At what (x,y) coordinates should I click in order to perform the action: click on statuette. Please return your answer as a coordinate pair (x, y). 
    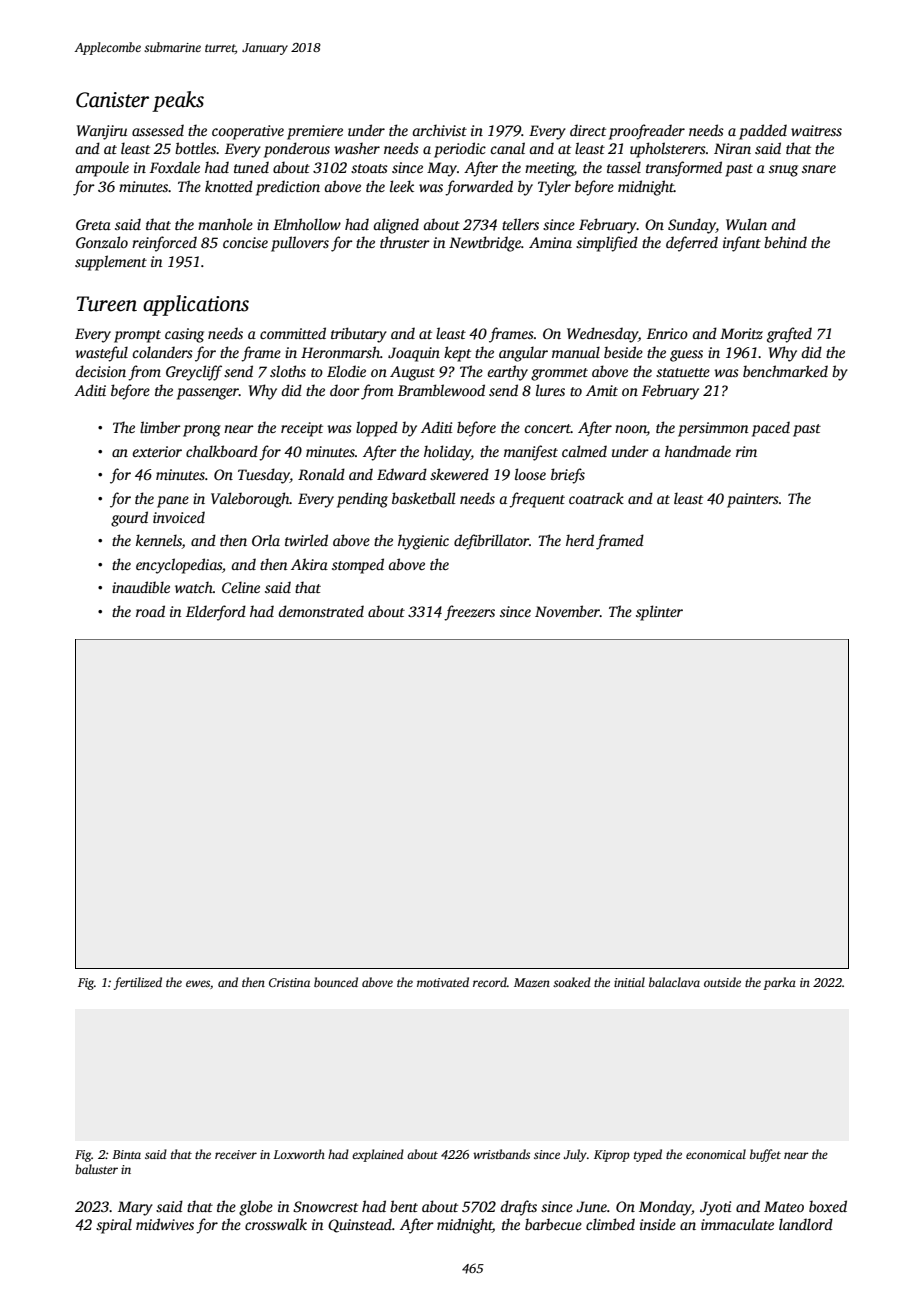
    Looking at the image, I should click on (683, 372).
